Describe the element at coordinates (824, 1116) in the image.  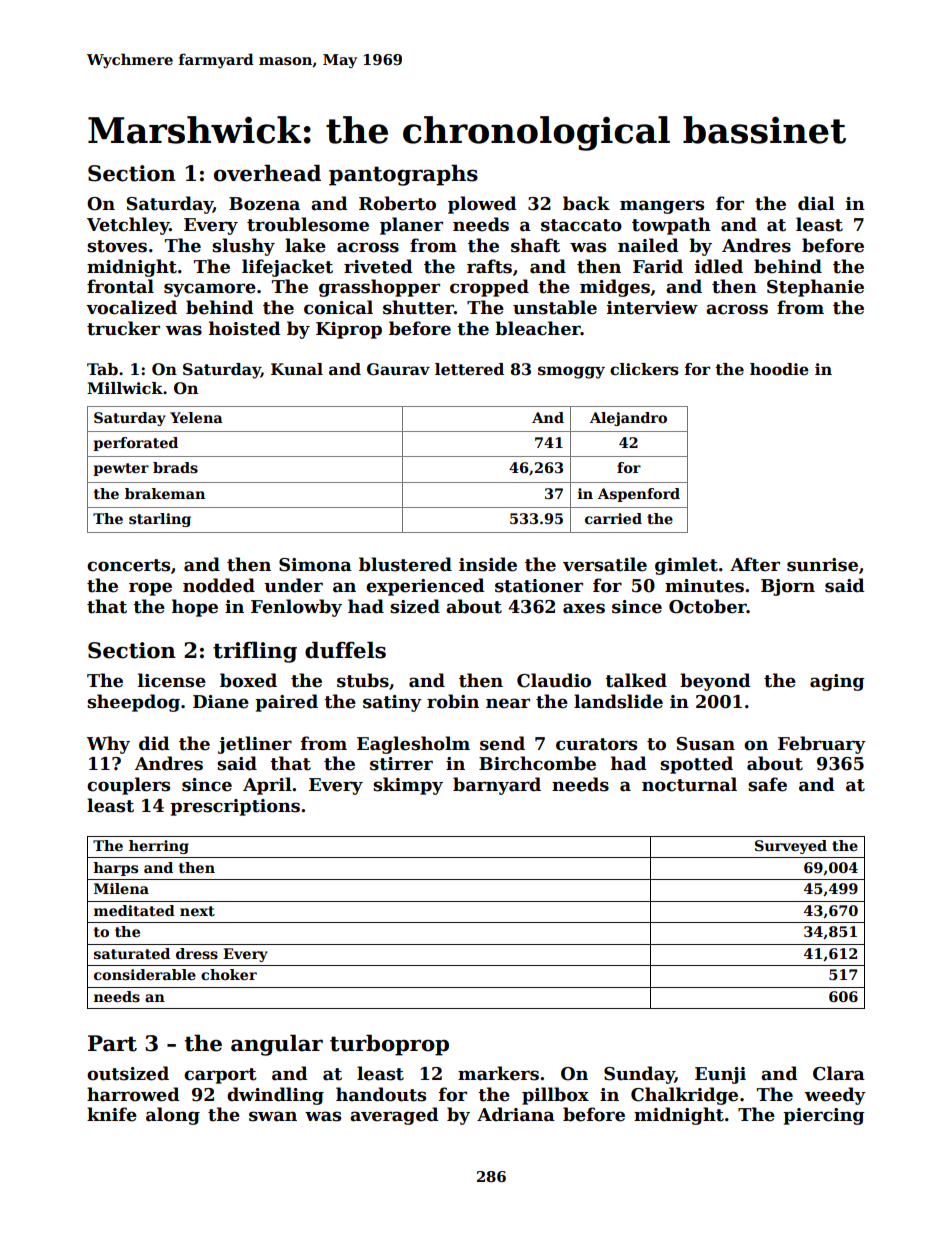
I see `piercing` at that location.
